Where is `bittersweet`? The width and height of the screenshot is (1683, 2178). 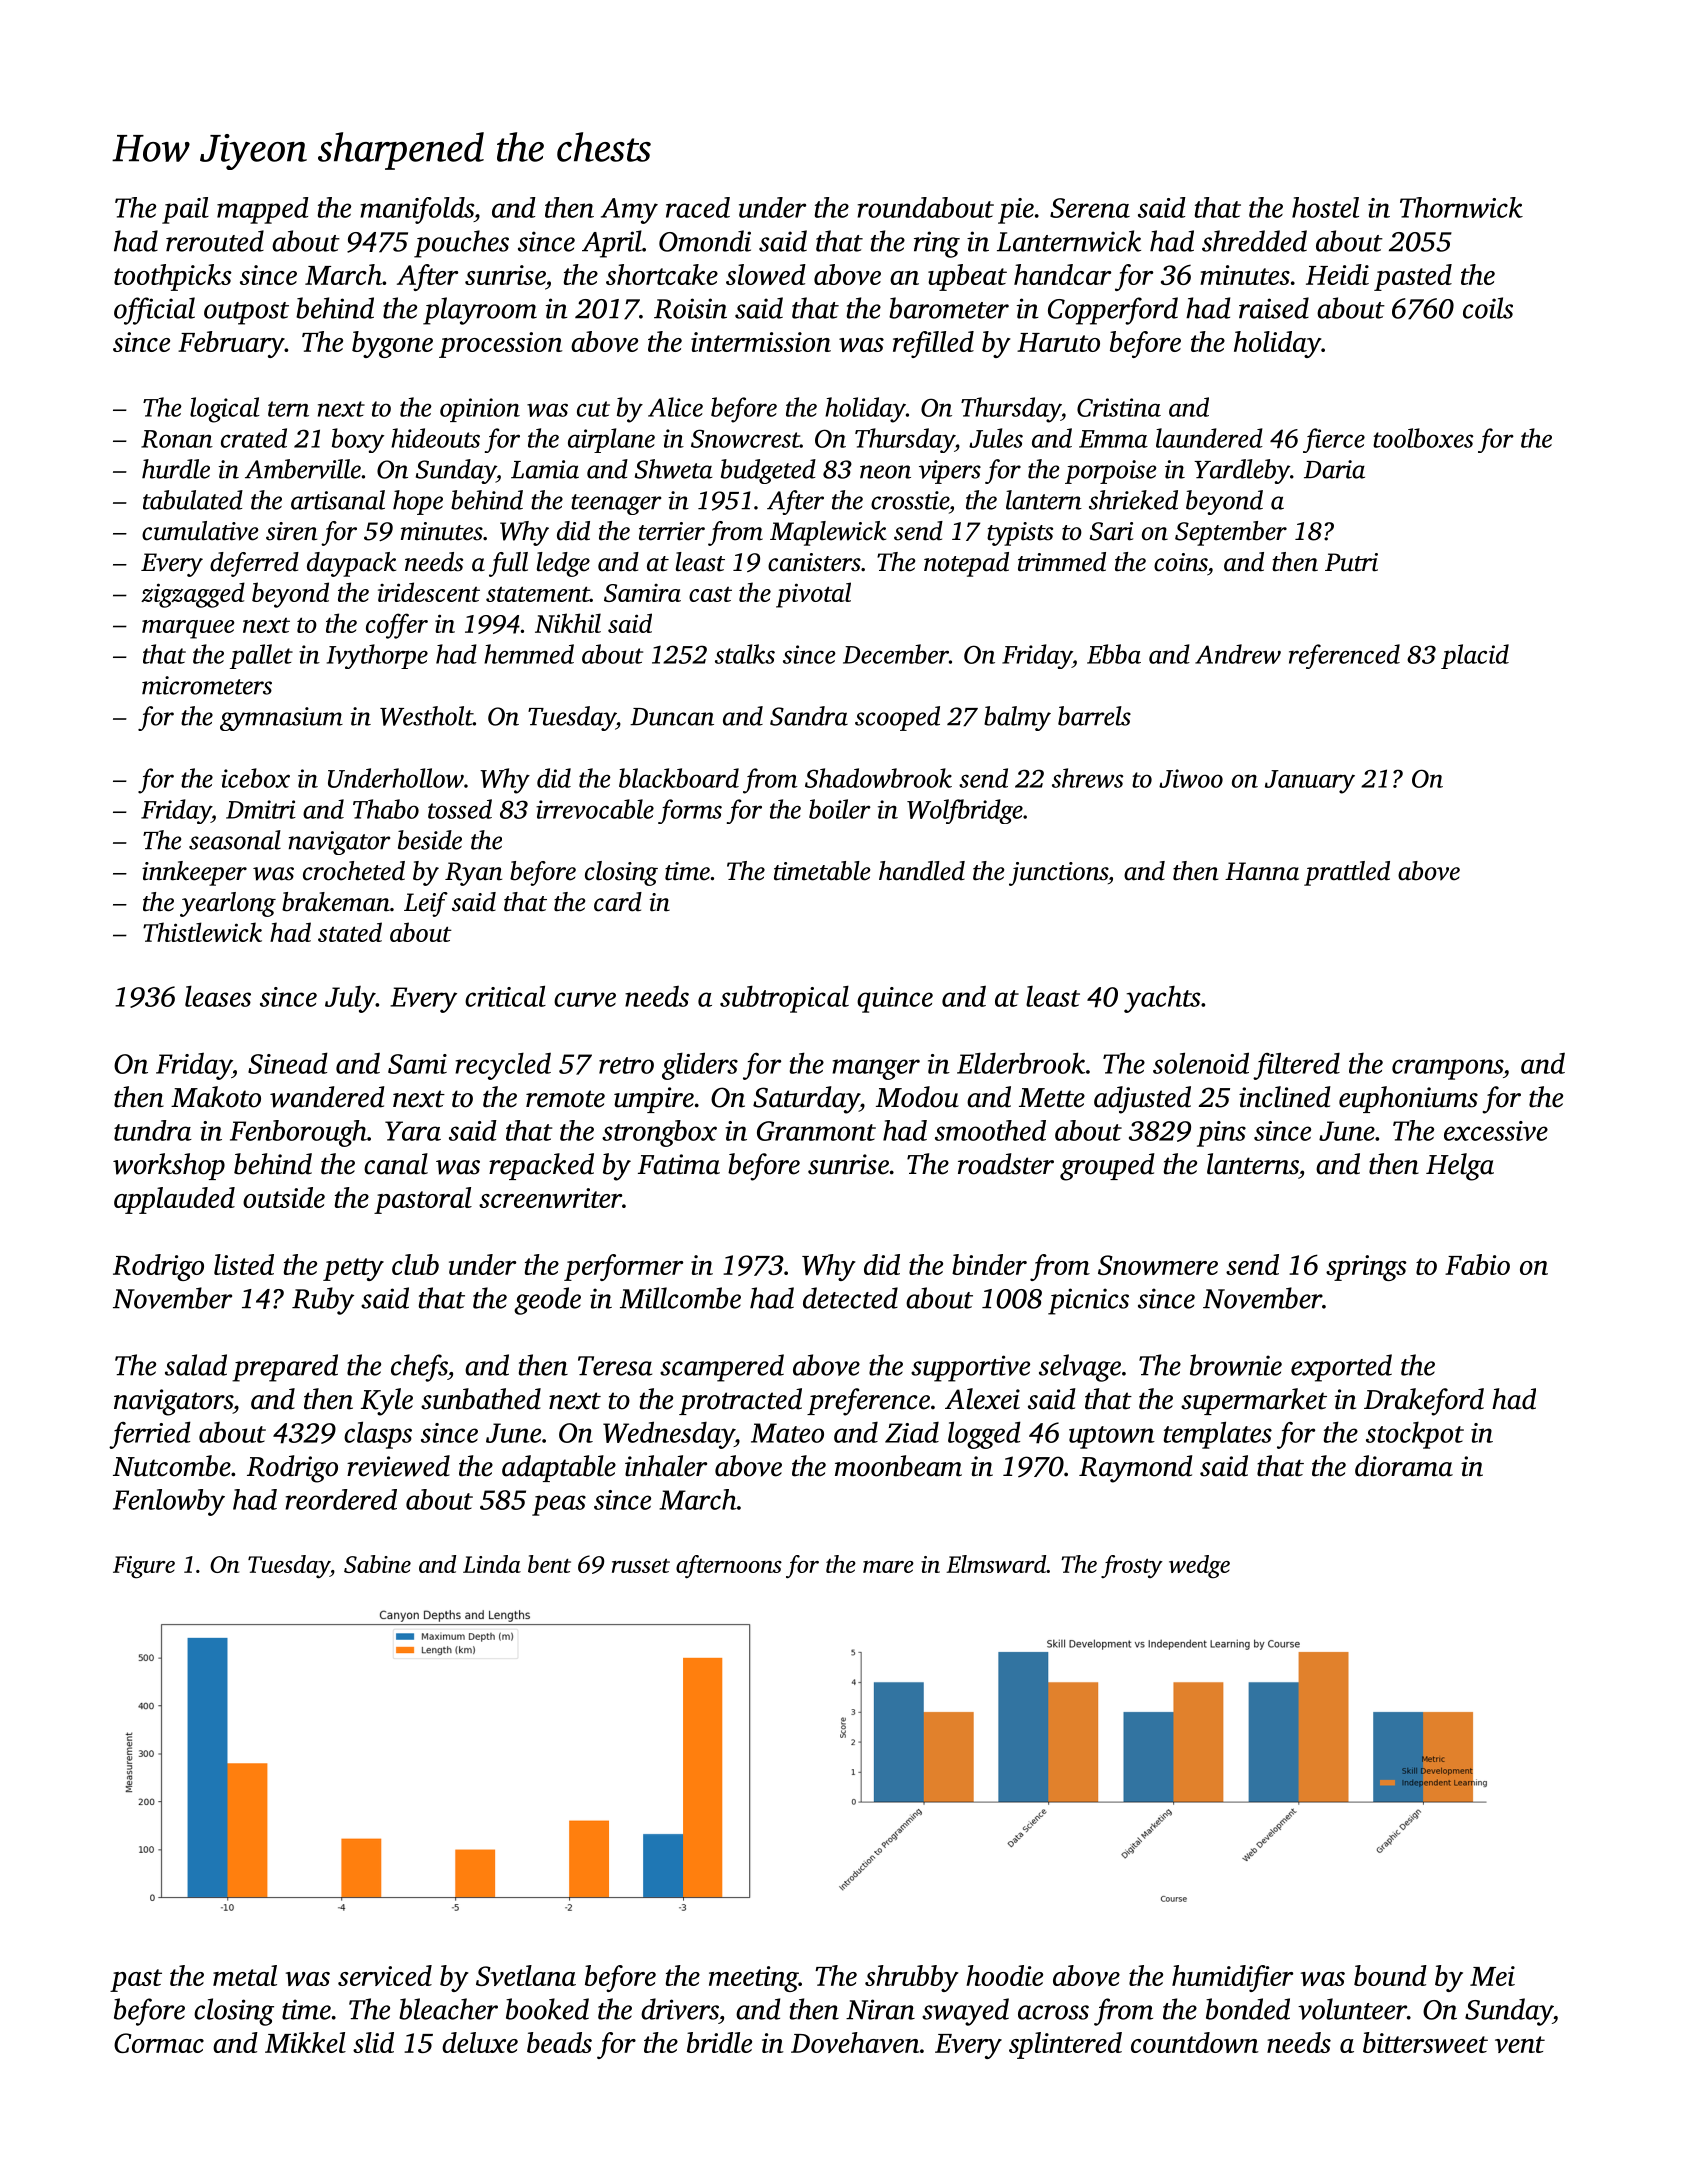
bittersweet is located at coordinates (1425, 2042).
